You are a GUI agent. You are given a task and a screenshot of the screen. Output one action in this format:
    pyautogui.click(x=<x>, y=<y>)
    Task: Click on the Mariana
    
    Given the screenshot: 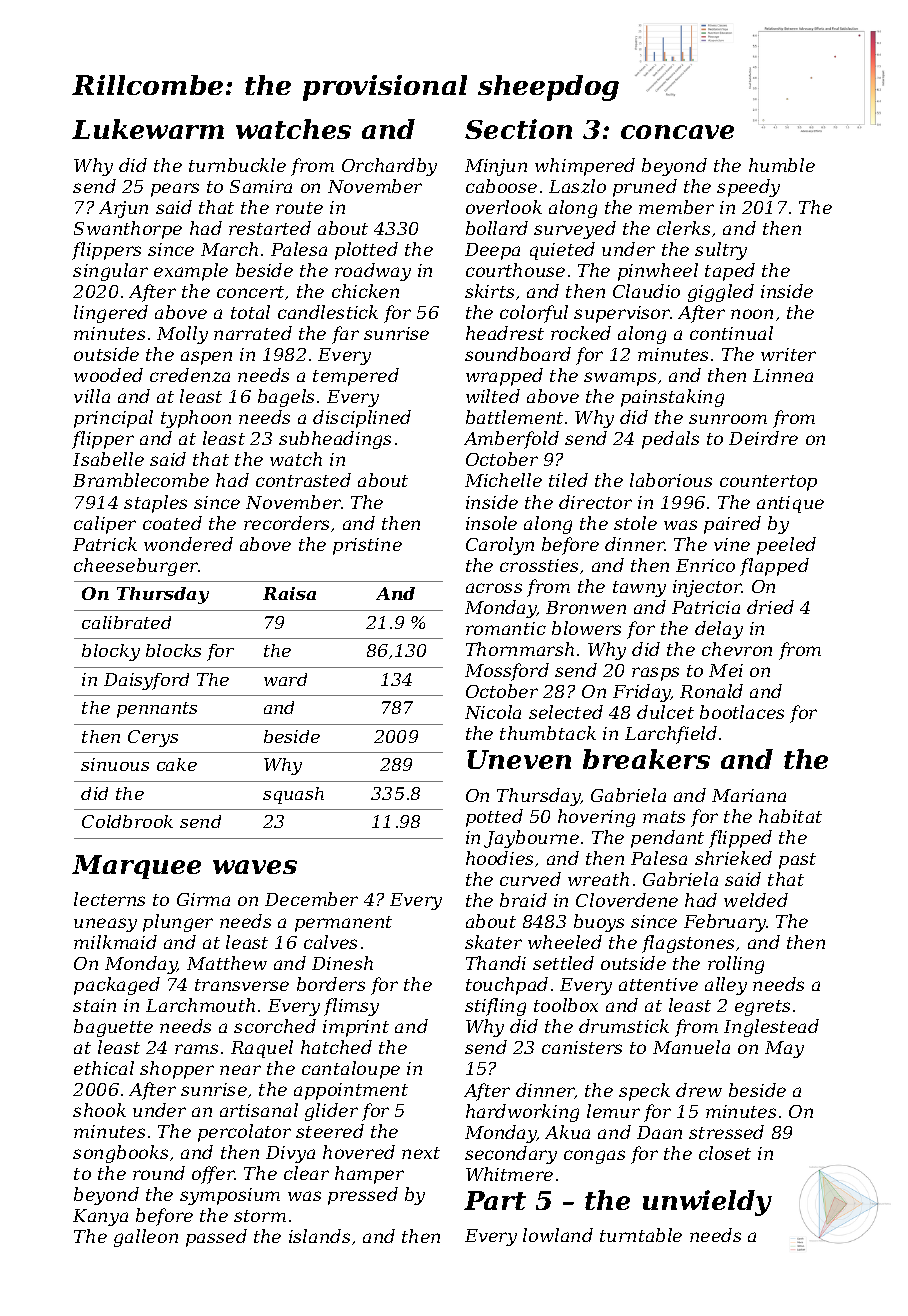 What is the action you would take?
    pyautogui.click(x=749, y=795)
